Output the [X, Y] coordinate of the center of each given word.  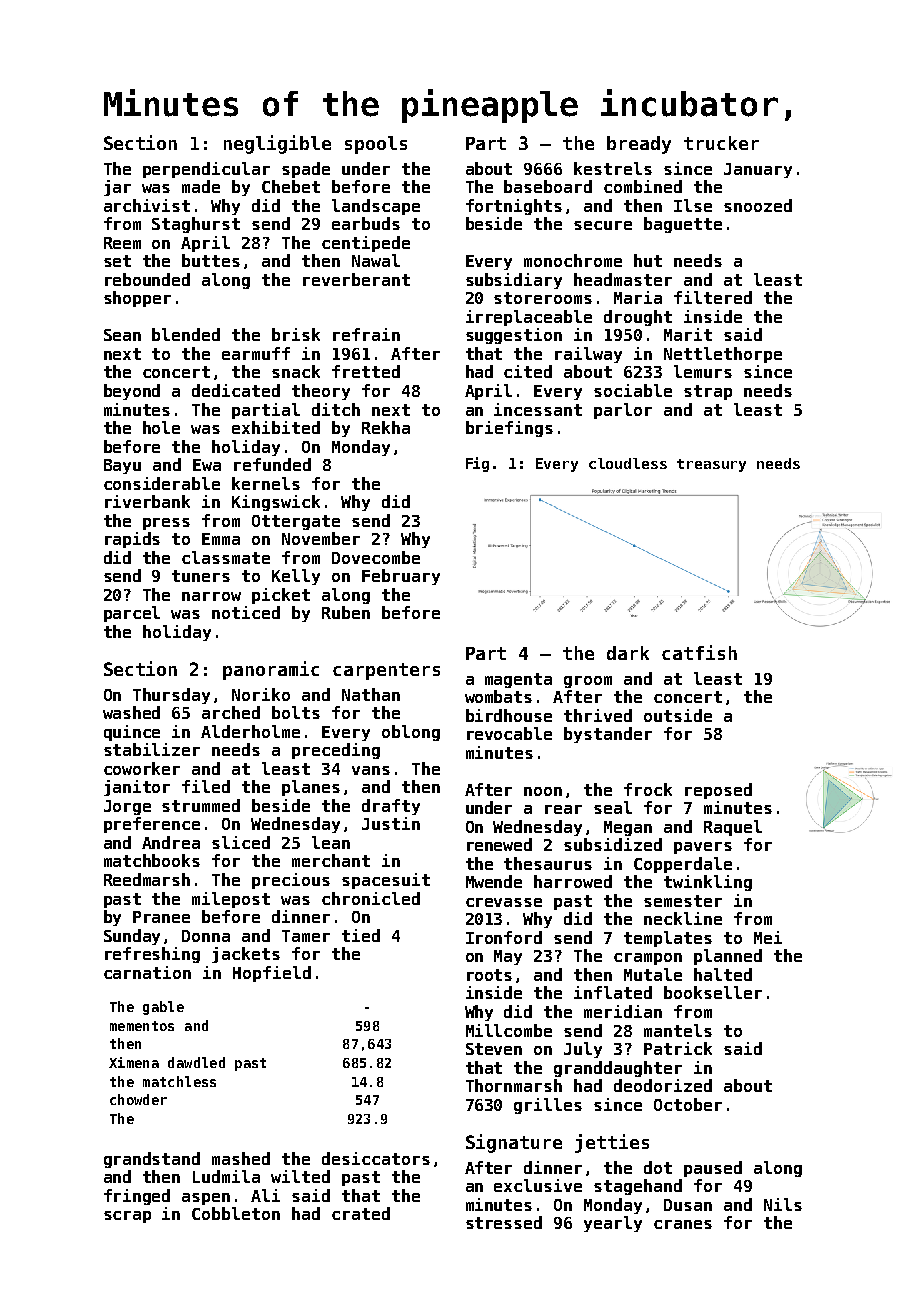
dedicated [236, 390]
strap [708, 392]
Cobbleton [236, 1213]
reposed [718, 791]
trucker [721, 143]
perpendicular [206, 170]
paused [713, 1169]
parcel [132, 614]
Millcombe [509, 1030]
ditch [336, 409]
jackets [246, 955]
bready [639, 145]
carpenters [386, 671]
